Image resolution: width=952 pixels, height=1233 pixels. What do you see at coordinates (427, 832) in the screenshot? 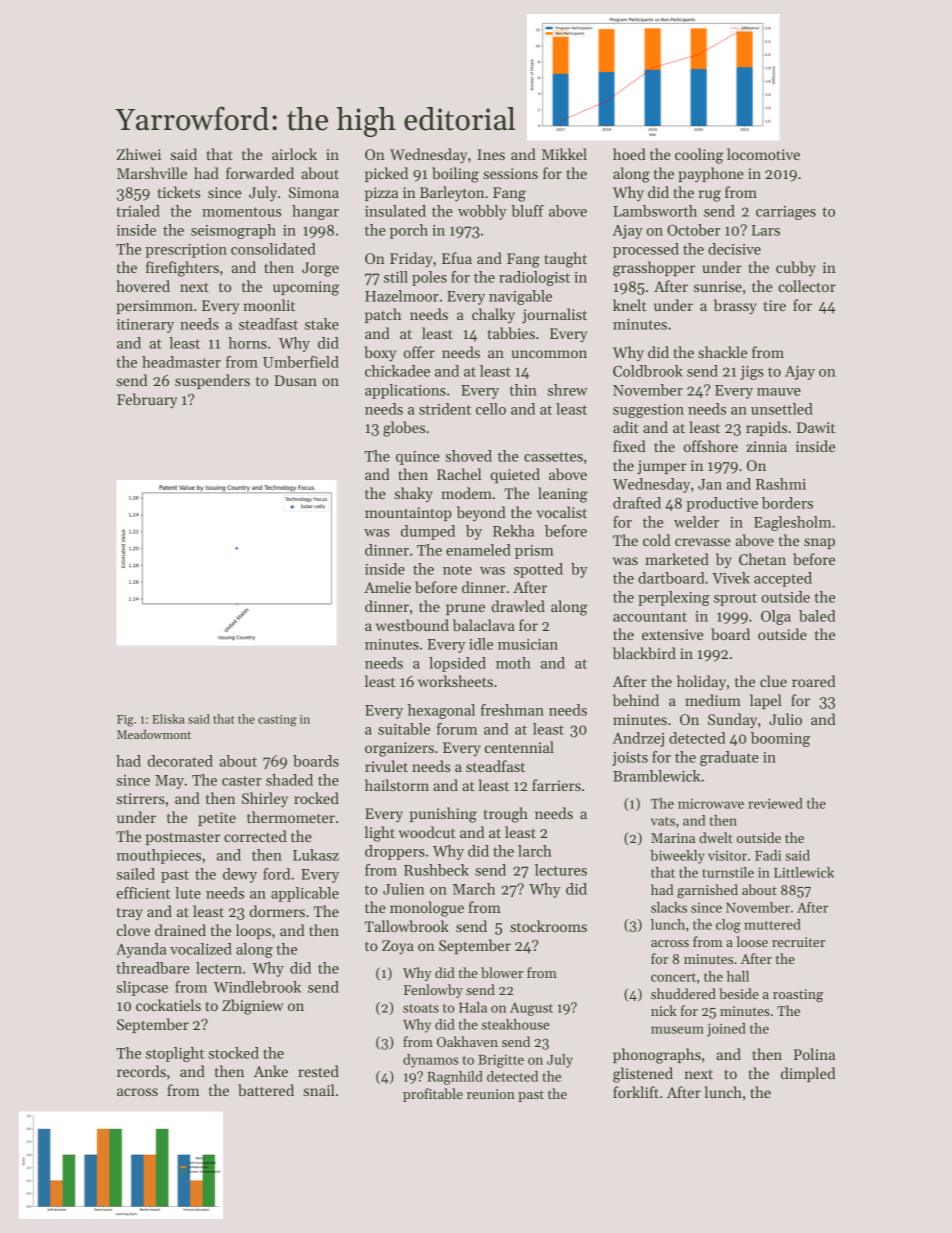
I see `woodcut` at bounding box center [427, 832].
